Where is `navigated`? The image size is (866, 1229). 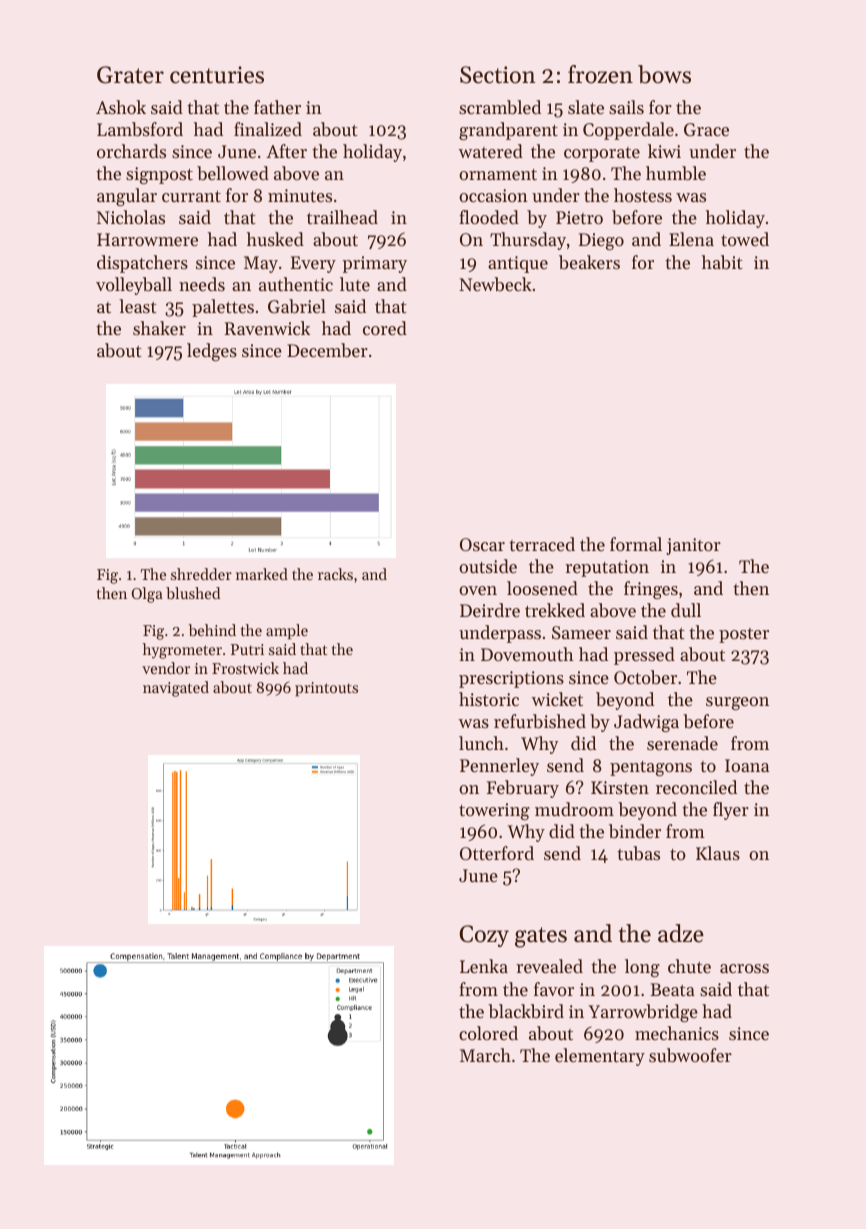
navigated is located at coordinates (176, 689).
